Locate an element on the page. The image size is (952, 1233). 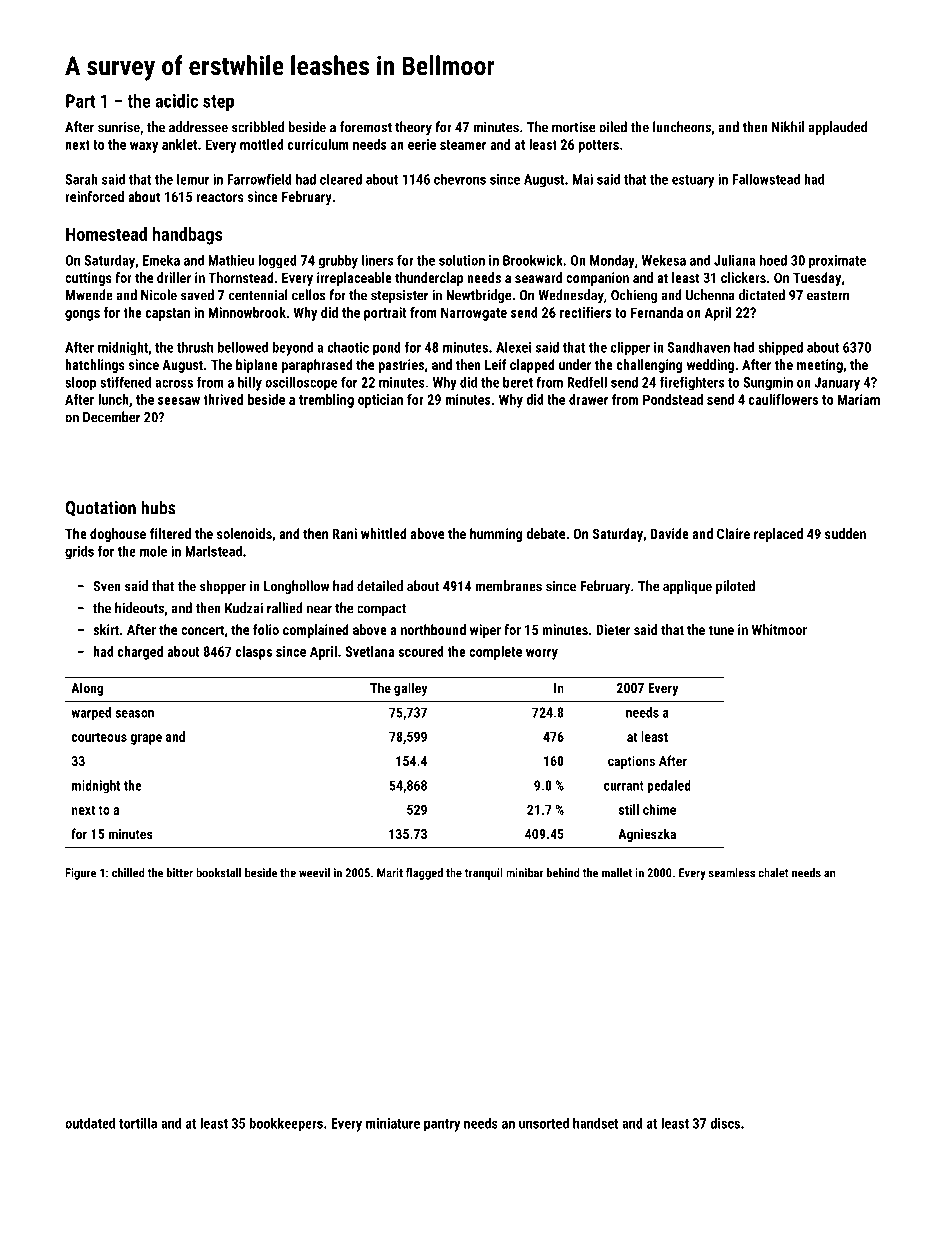
rectifiers is located at coordinates (586, 312).
